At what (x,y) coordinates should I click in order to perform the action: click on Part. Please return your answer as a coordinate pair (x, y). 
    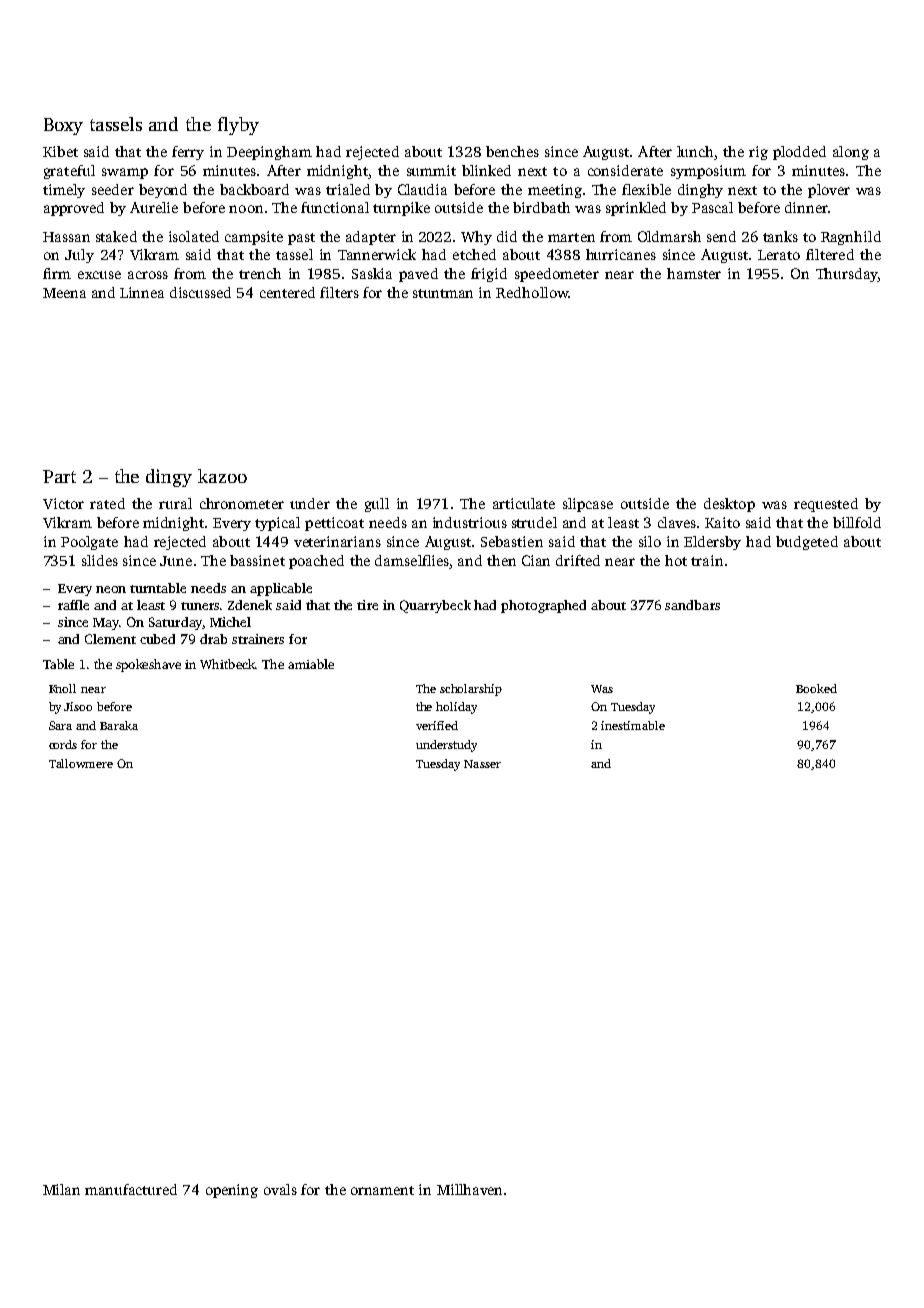
    Looking at the image, I should click on (59, 476).
